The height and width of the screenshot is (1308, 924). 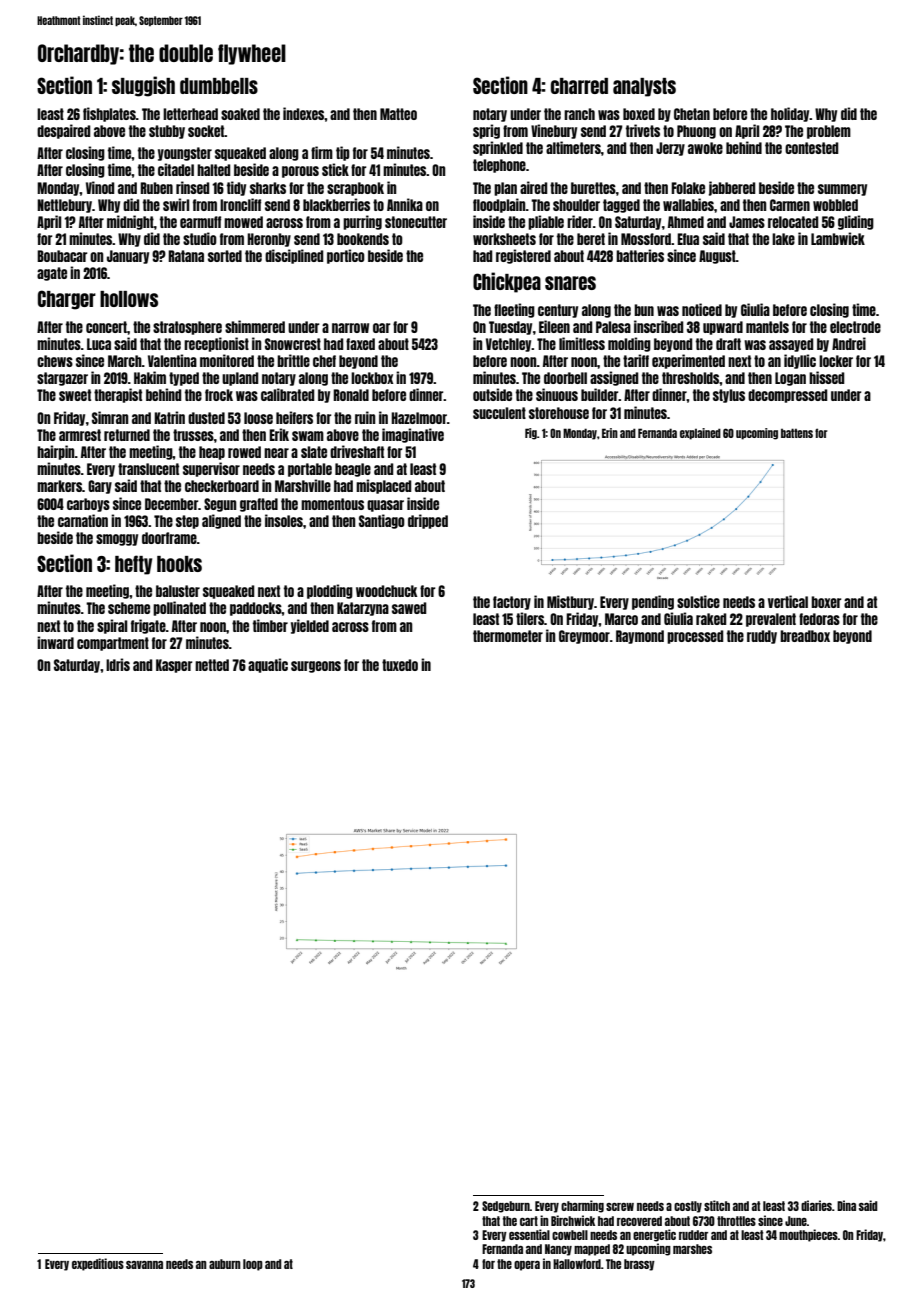 I want to click on charred, so click(x=579, y=86).
